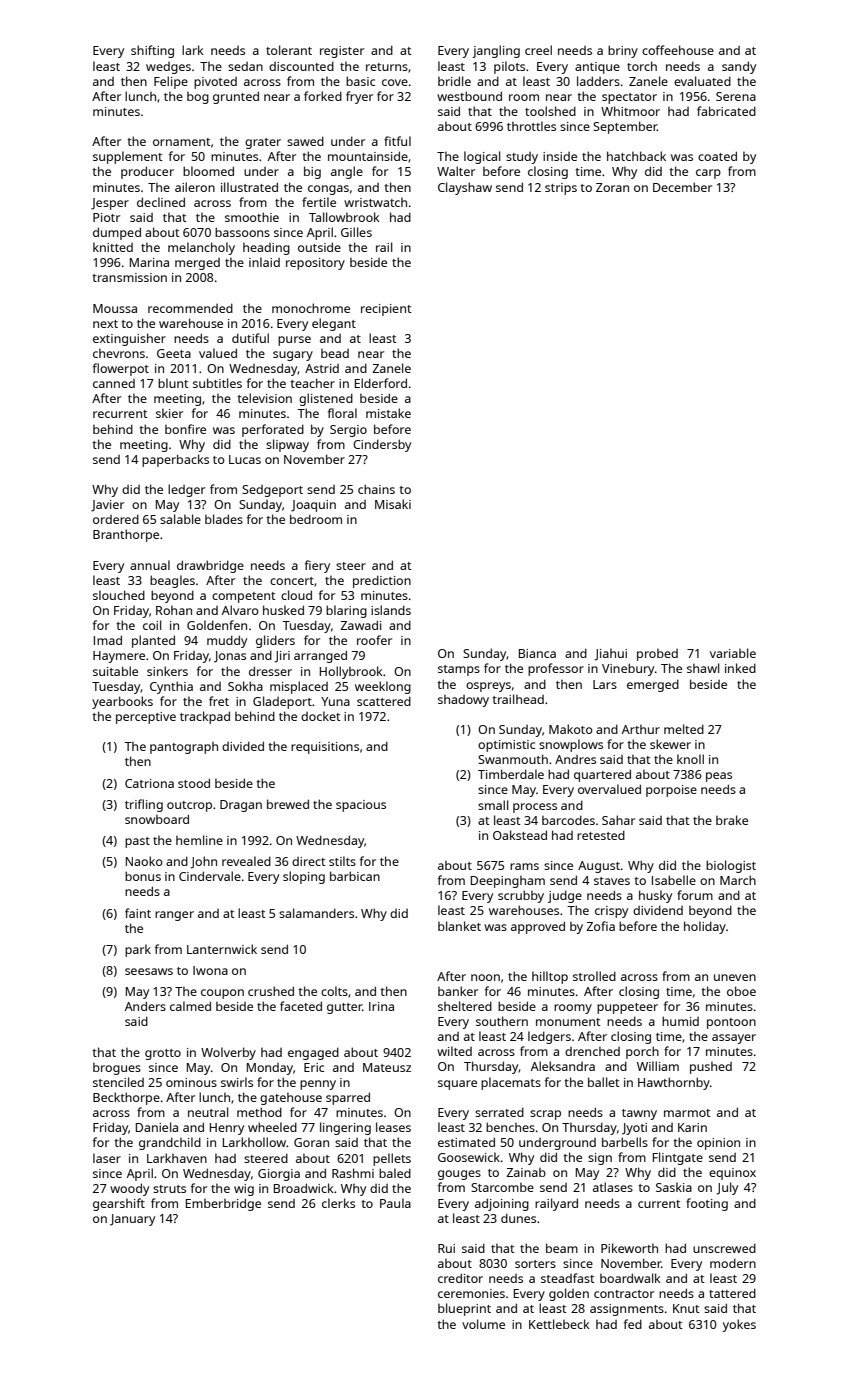 This screenshot has width=849, height=1400. Describe the element at coordinates (132, 1220) in the screenshot. I see `January` at that location.
